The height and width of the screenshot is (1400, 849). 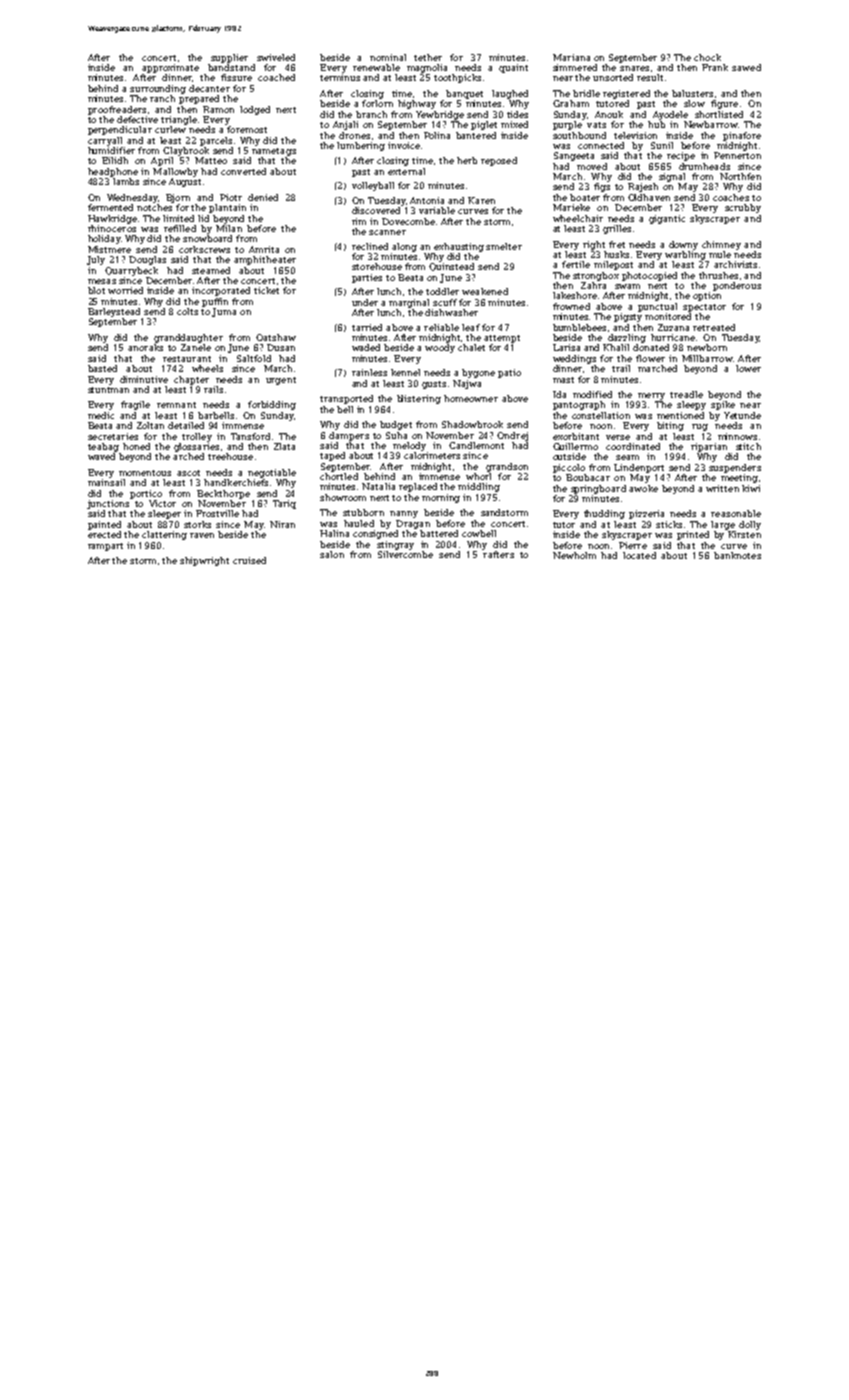 What do you see at coordinates (332, 554) in the screenshot?
I see `salon` at bounding box center [332, 554].
